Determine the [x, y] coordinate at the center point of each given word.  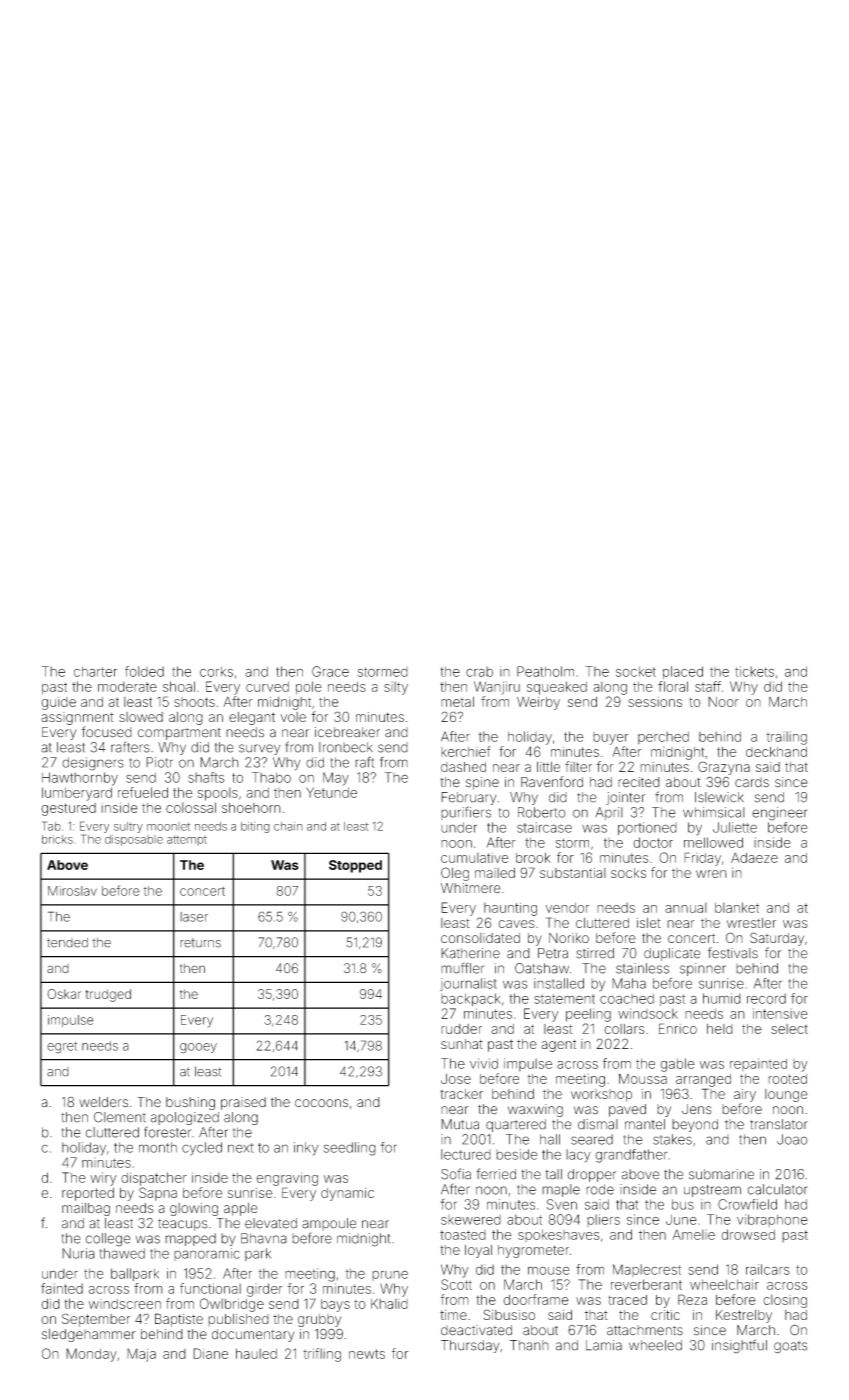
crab [479, 671]
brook [533, 858]
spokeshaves [559, 1235]
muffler [463, 968]
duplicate [672, 954]
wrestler [751, 923]
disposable [134, 840]
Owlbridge [232, 1305]
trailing [786, 738]
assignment [77, 718]
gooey [198, 1048]
